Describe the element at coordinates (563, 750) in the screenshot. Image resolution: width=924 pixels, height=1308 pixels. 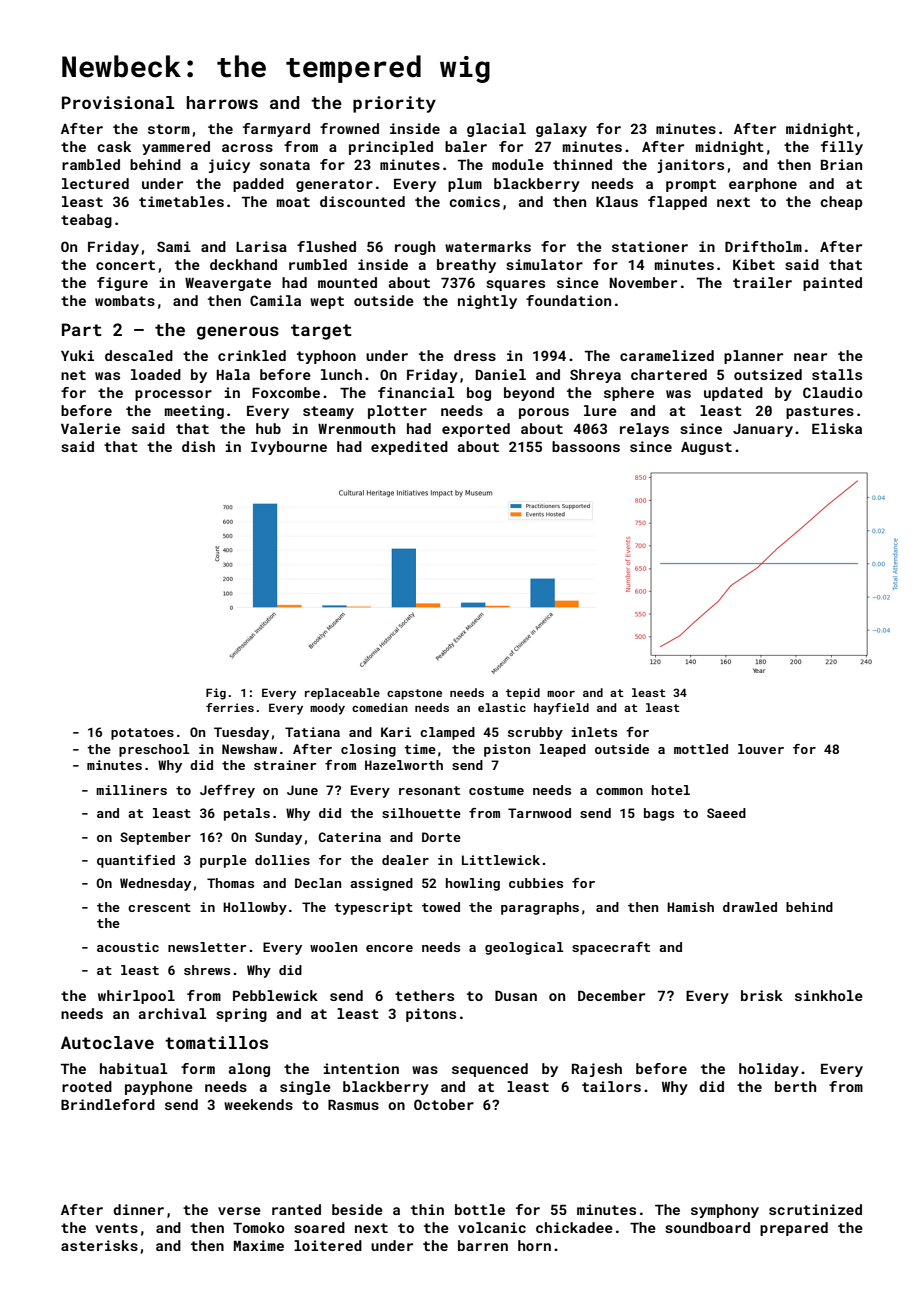
I see `leaped` at that location.
